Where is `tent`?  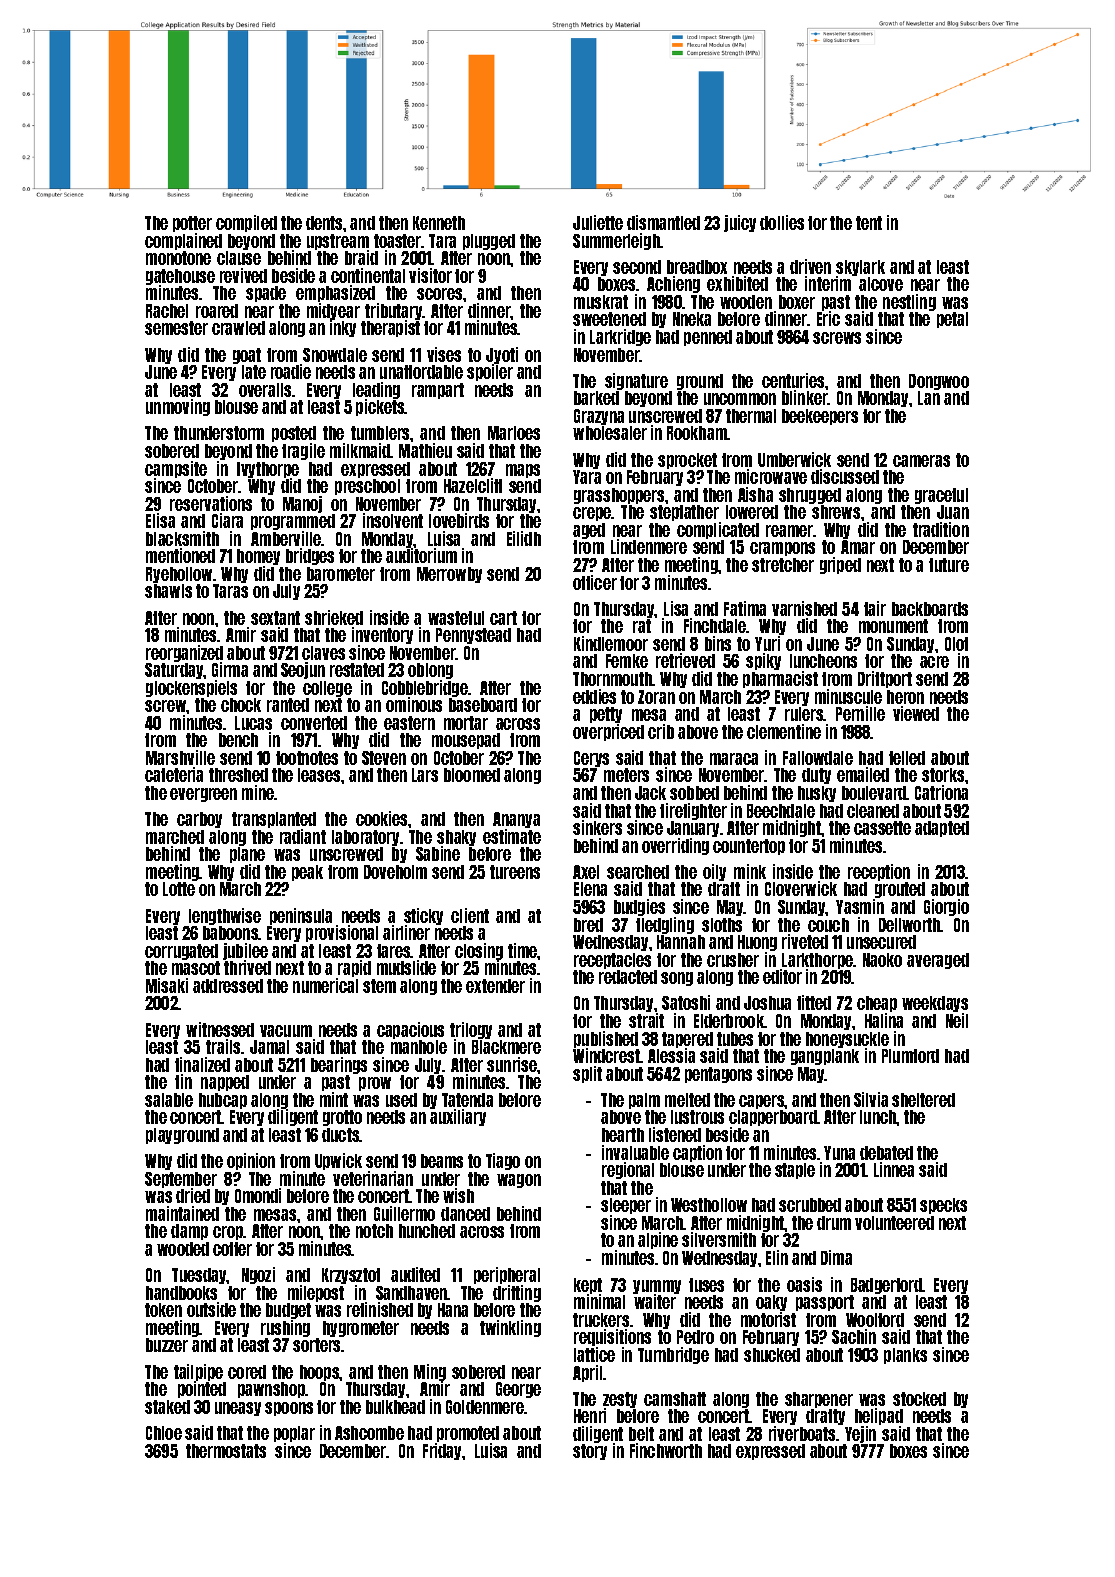 tent is located at coordinates (869, 223).
